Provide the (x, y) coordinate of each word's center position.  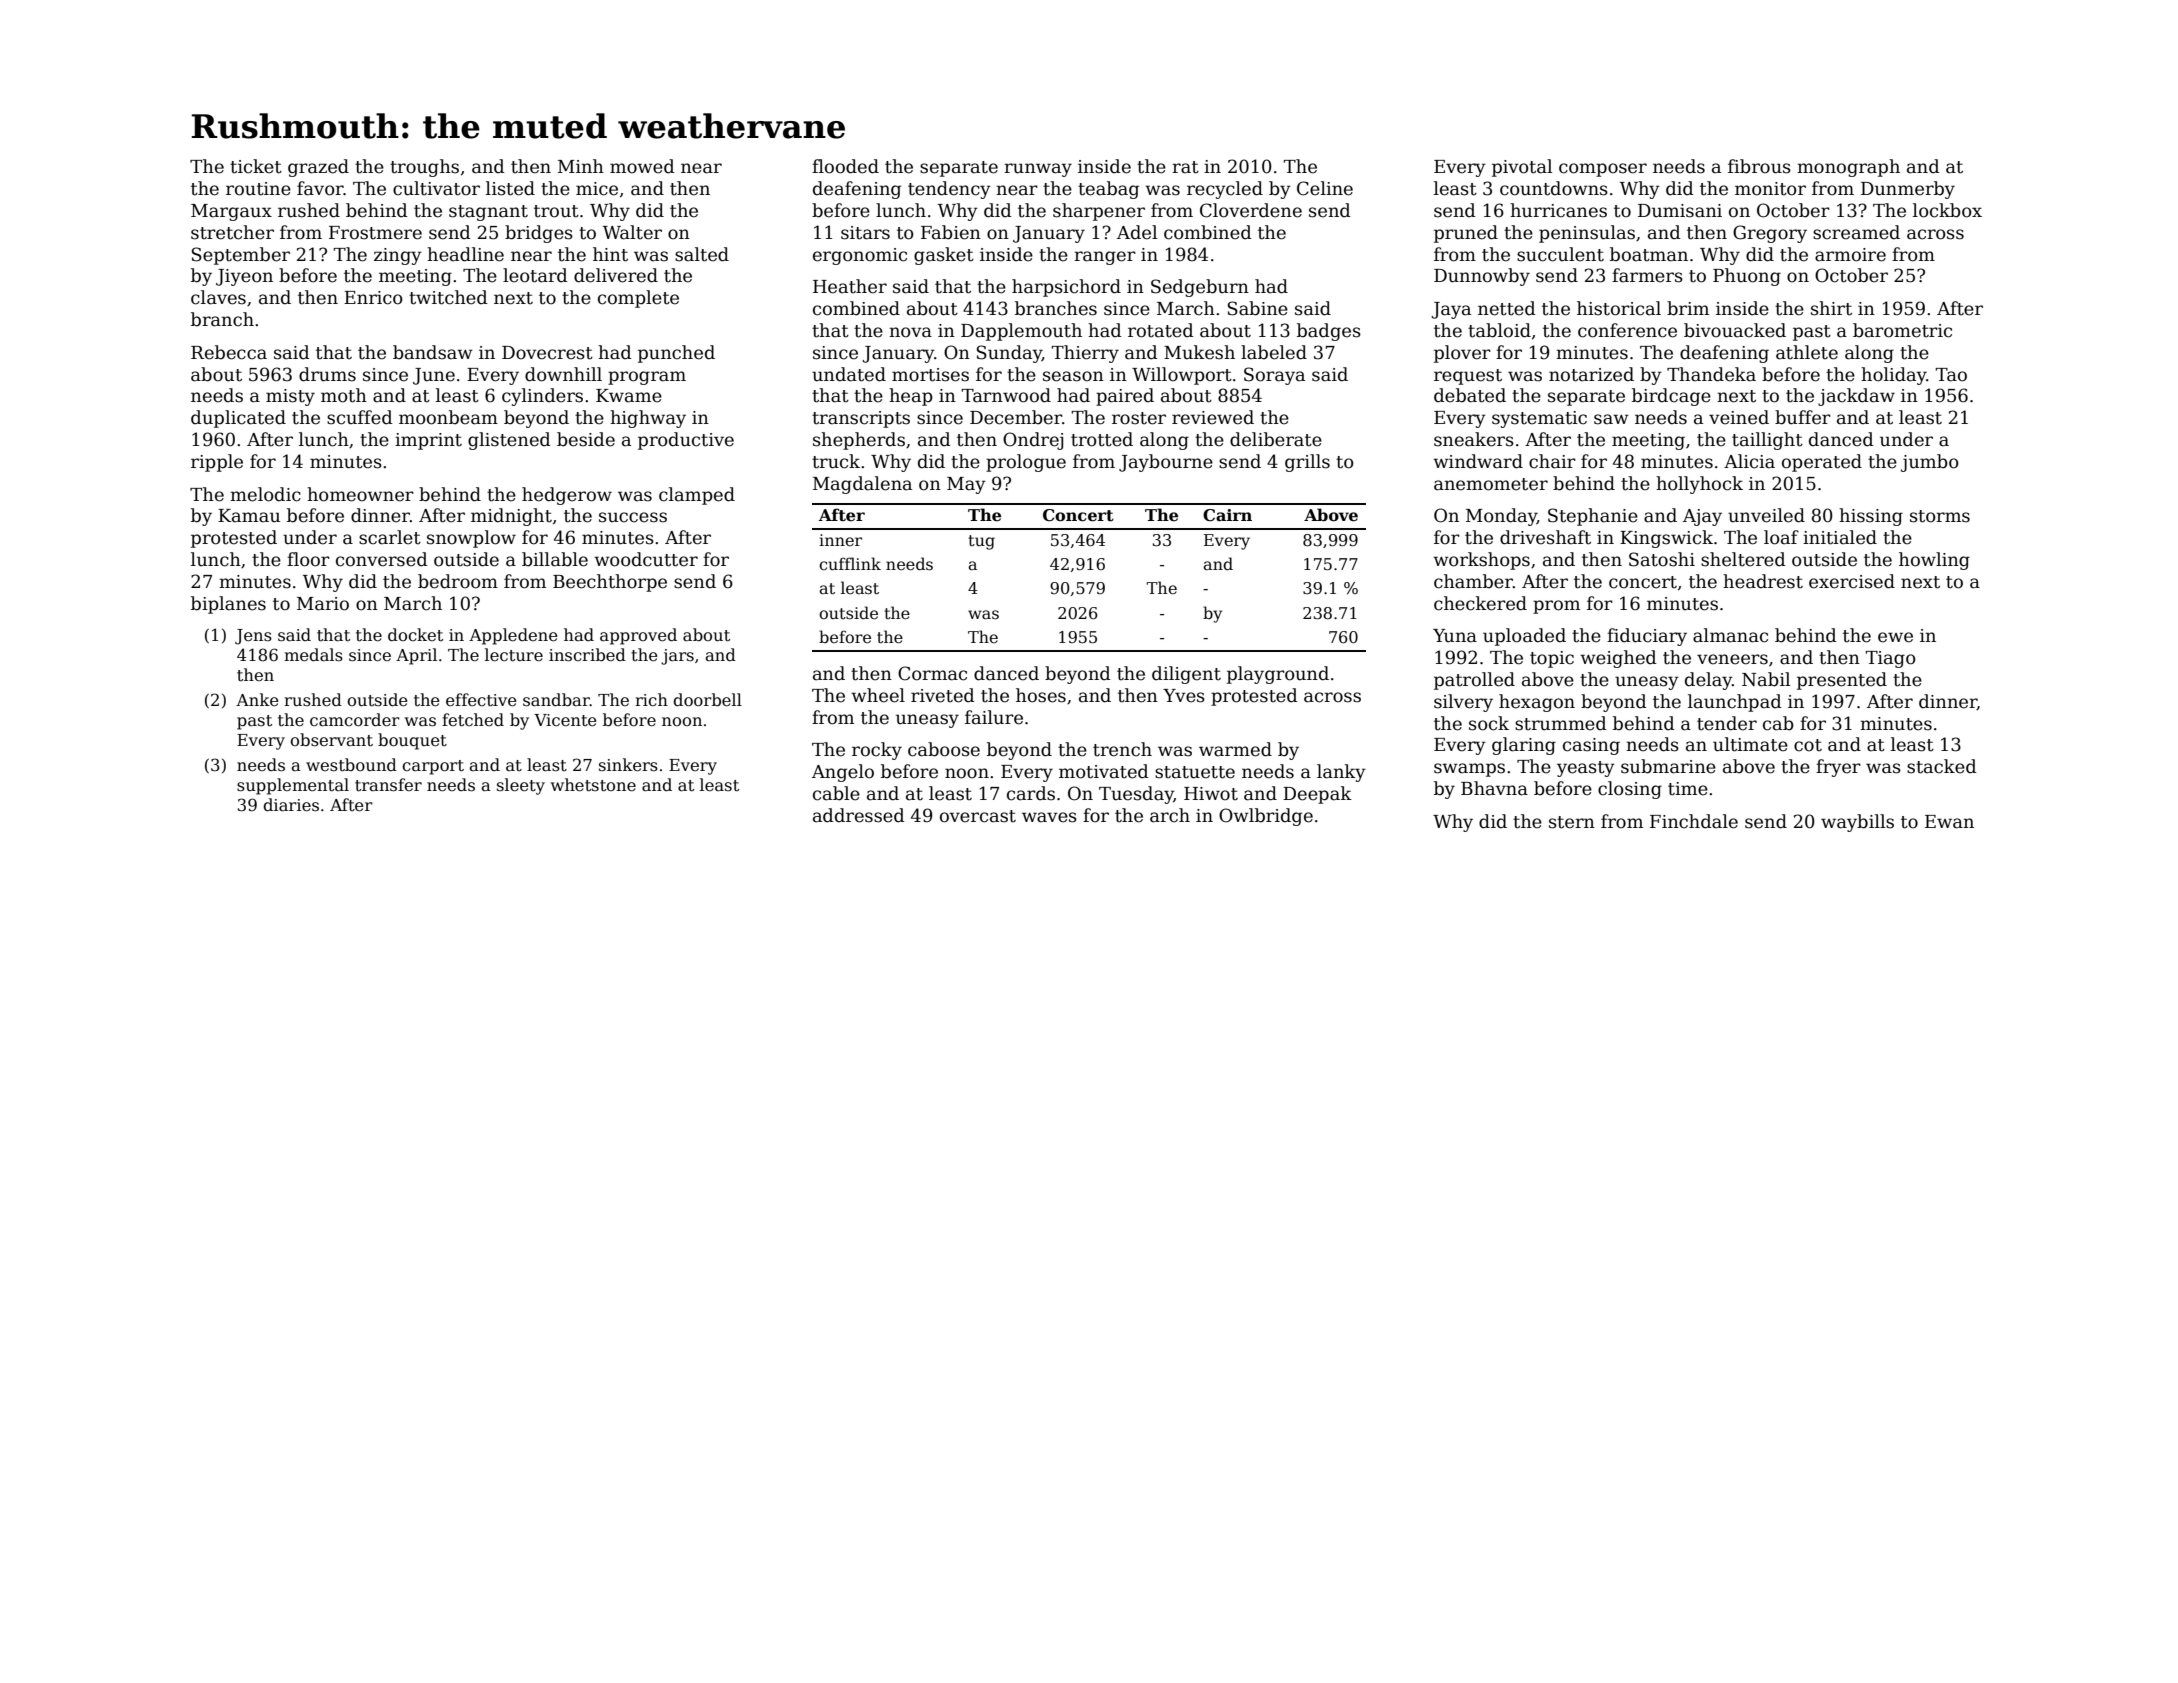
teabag (1108, 190)
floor (308, 559)
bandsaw (433, 352)
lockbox (1947, 210)
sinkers (628, 765)
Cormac (932, 673)
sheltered (1743, 559)
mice (597, 189)
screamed (1856, 232)
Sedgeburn (1200, 288)
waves (1049, 817)
